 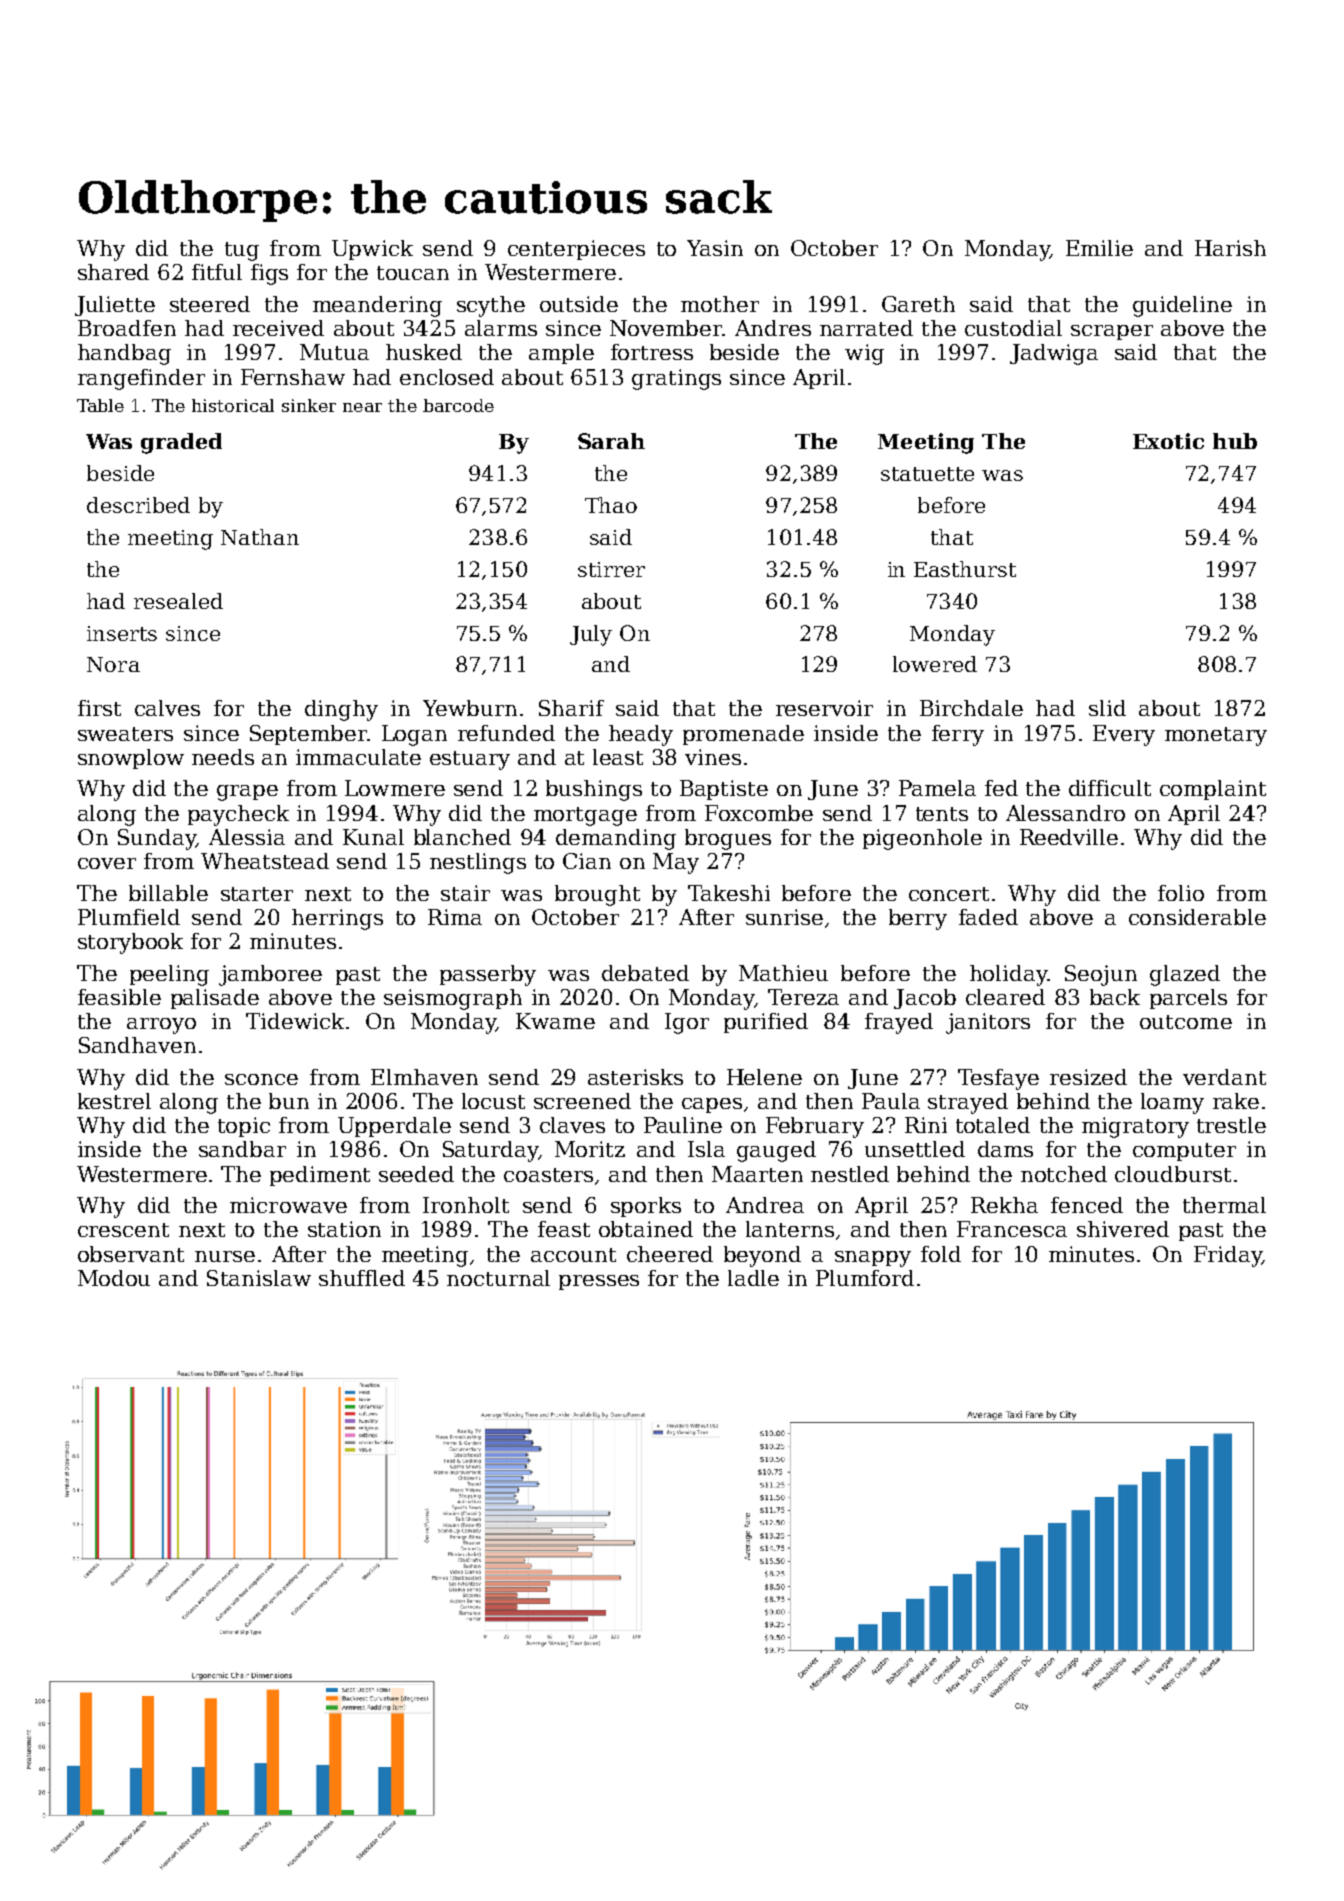 I want to click on sconce, so click(x=261, y=1079).
